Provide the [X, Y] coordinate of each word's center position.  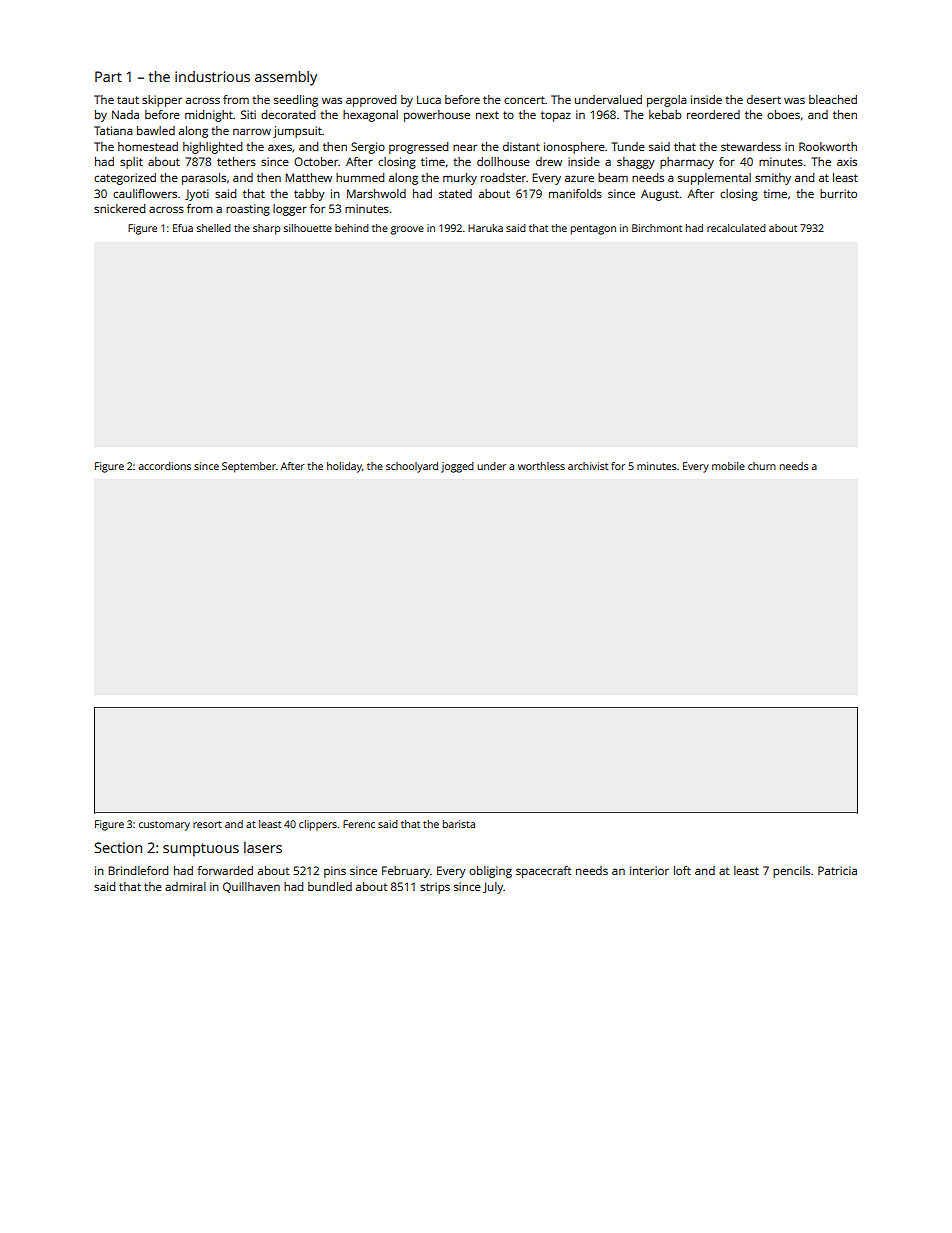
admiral [185, 886]
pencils [791, 872]
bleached [833, 99]
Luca [429, 99]
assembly [286, 78]
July [493, 888]
